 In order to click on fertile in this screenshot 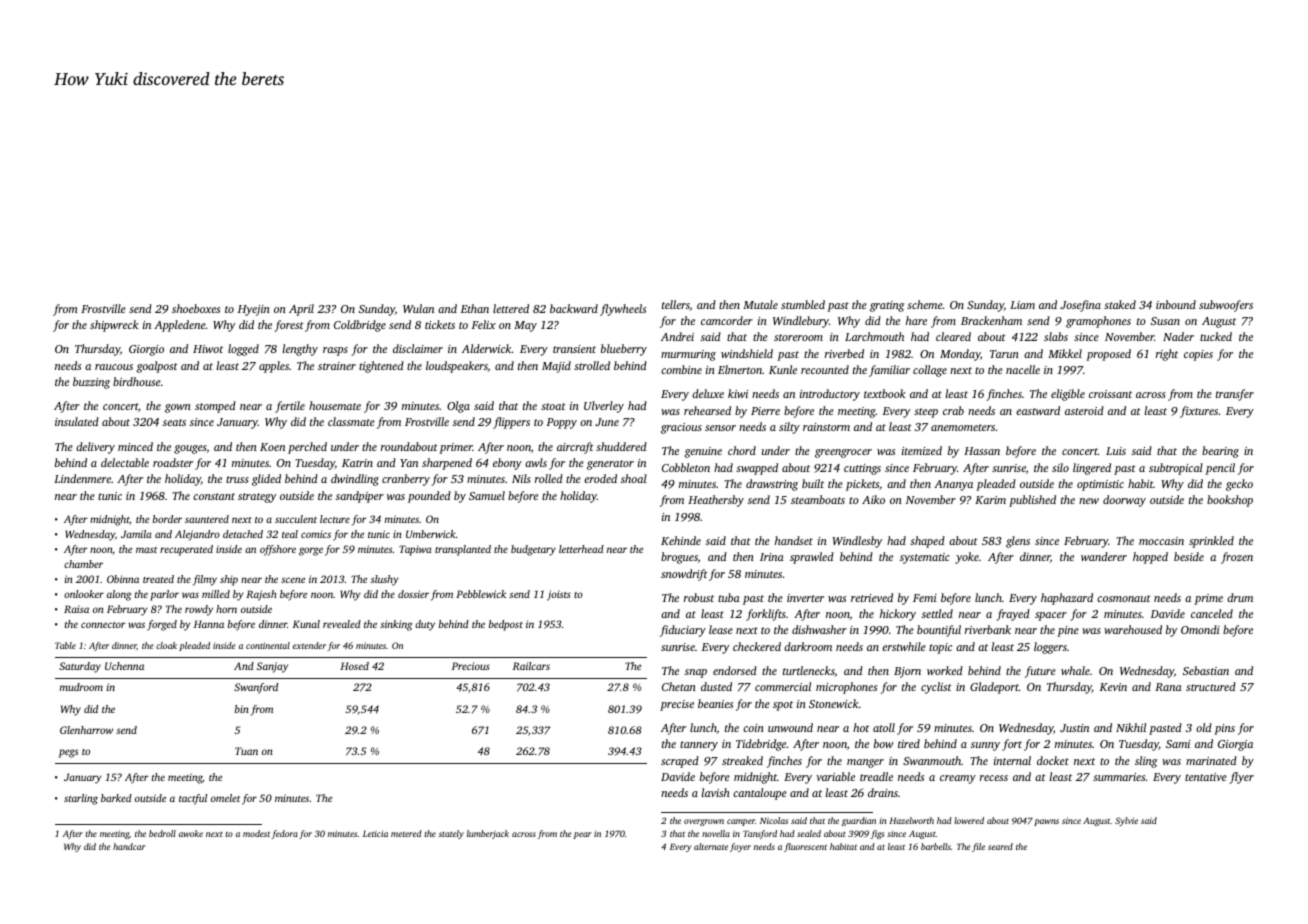, I will do `click(290, 407)`.
